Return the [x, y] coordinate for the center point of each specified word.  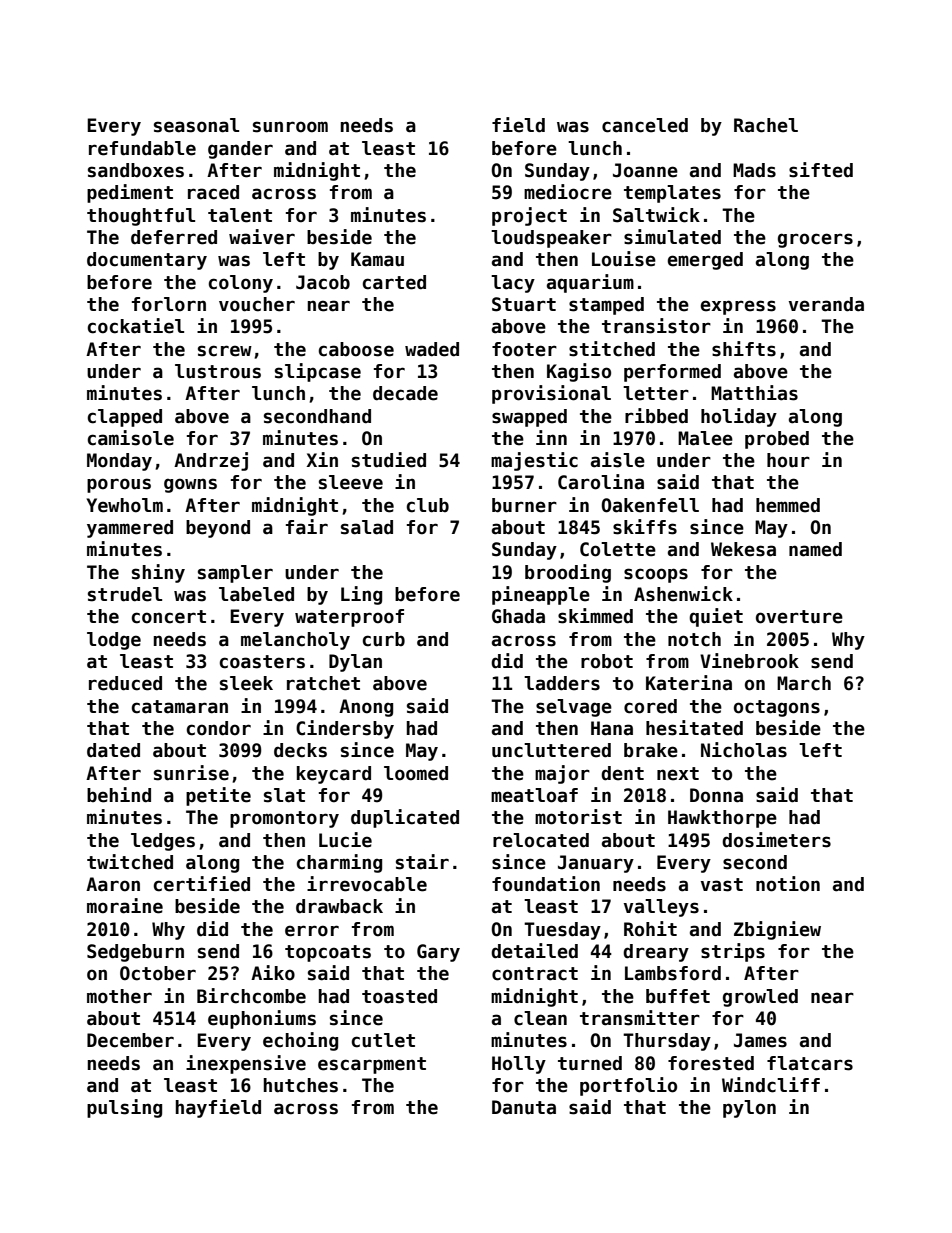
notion [788, 884]
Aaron [113, 884]
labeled [256, 594]
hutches [301, 1085]
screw [225, 351]
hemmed [788, 505]
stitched [612, 349]
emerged [705, 261]
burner [524, 505]
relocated [541, 840]
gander [240, 150]
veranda [826, 304]
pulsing [124, 1108]
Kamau [377, 259]
